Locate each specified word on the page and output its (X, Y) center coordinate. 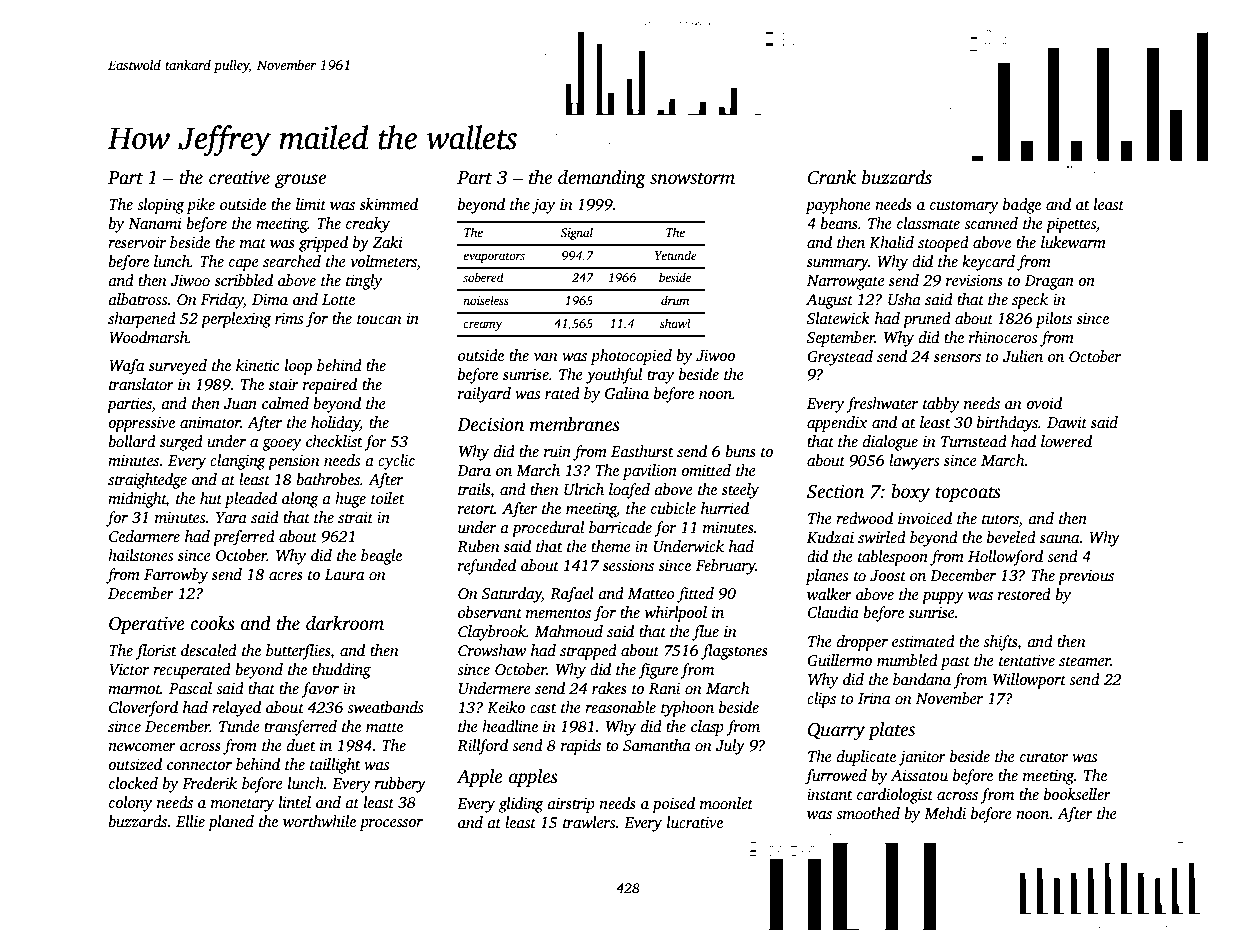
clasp (707, 728)
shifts (1000, 643)
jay (543, 206)
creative (239, 177)
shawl (675, 323)
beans (839, 223)
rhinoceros (1003, 337)
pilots (1053, 320)
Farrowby (176, 576)
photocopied (631, 357)
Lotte (338, 299)
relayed (236, 709)
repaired (330, 386)
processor (391, 825)
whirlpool (676, 614)
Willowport (1029, 681)
